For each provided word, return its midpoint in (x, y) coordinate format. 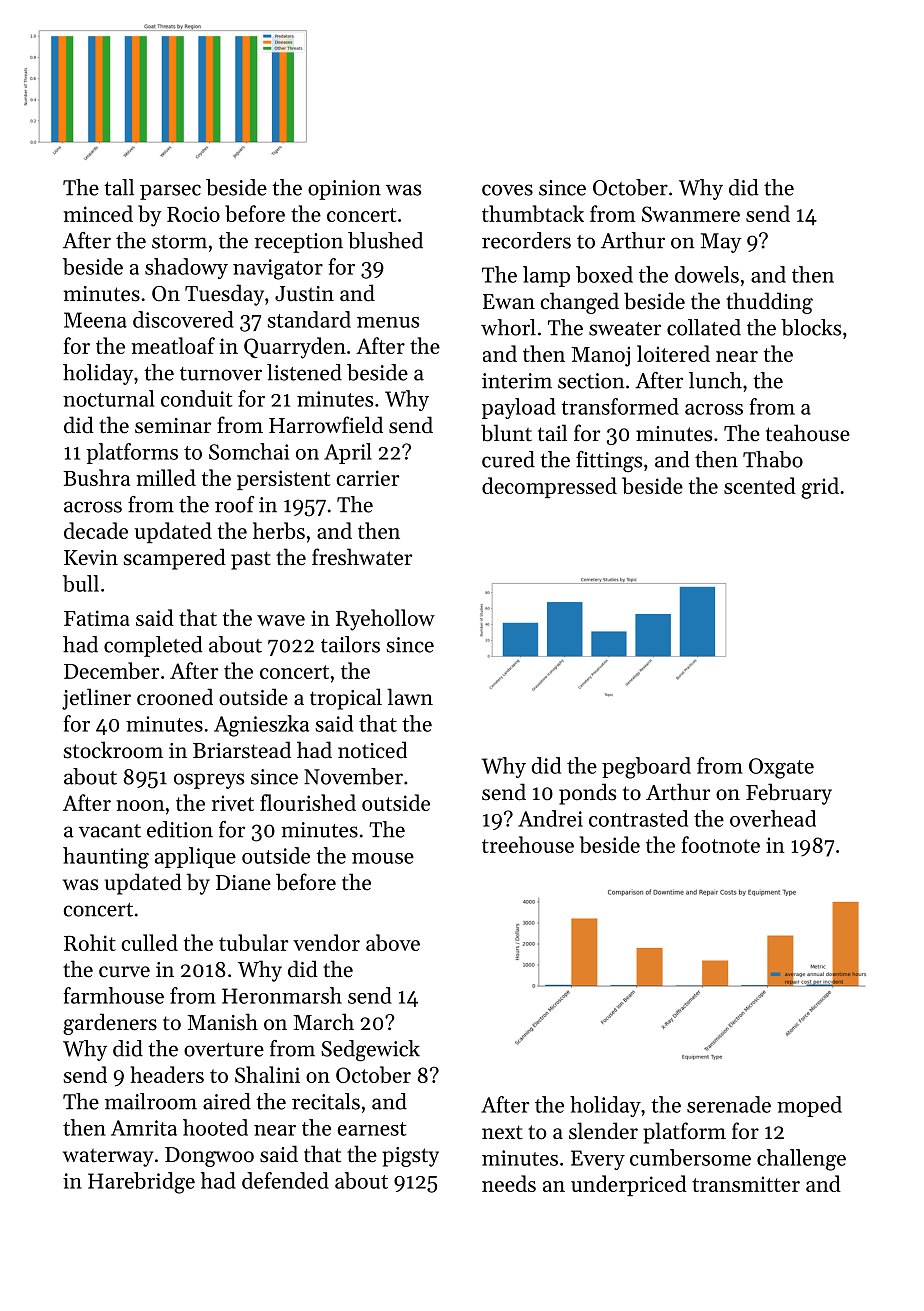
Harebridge (141, 1183)
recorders (526, 240)
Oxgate (781, 768)
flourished (308, 802)
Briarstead (242, 750)
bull (81, 583)
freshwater (362, 557)
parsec (170, 192)
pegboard (646, 768)
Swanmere (691, 214)
